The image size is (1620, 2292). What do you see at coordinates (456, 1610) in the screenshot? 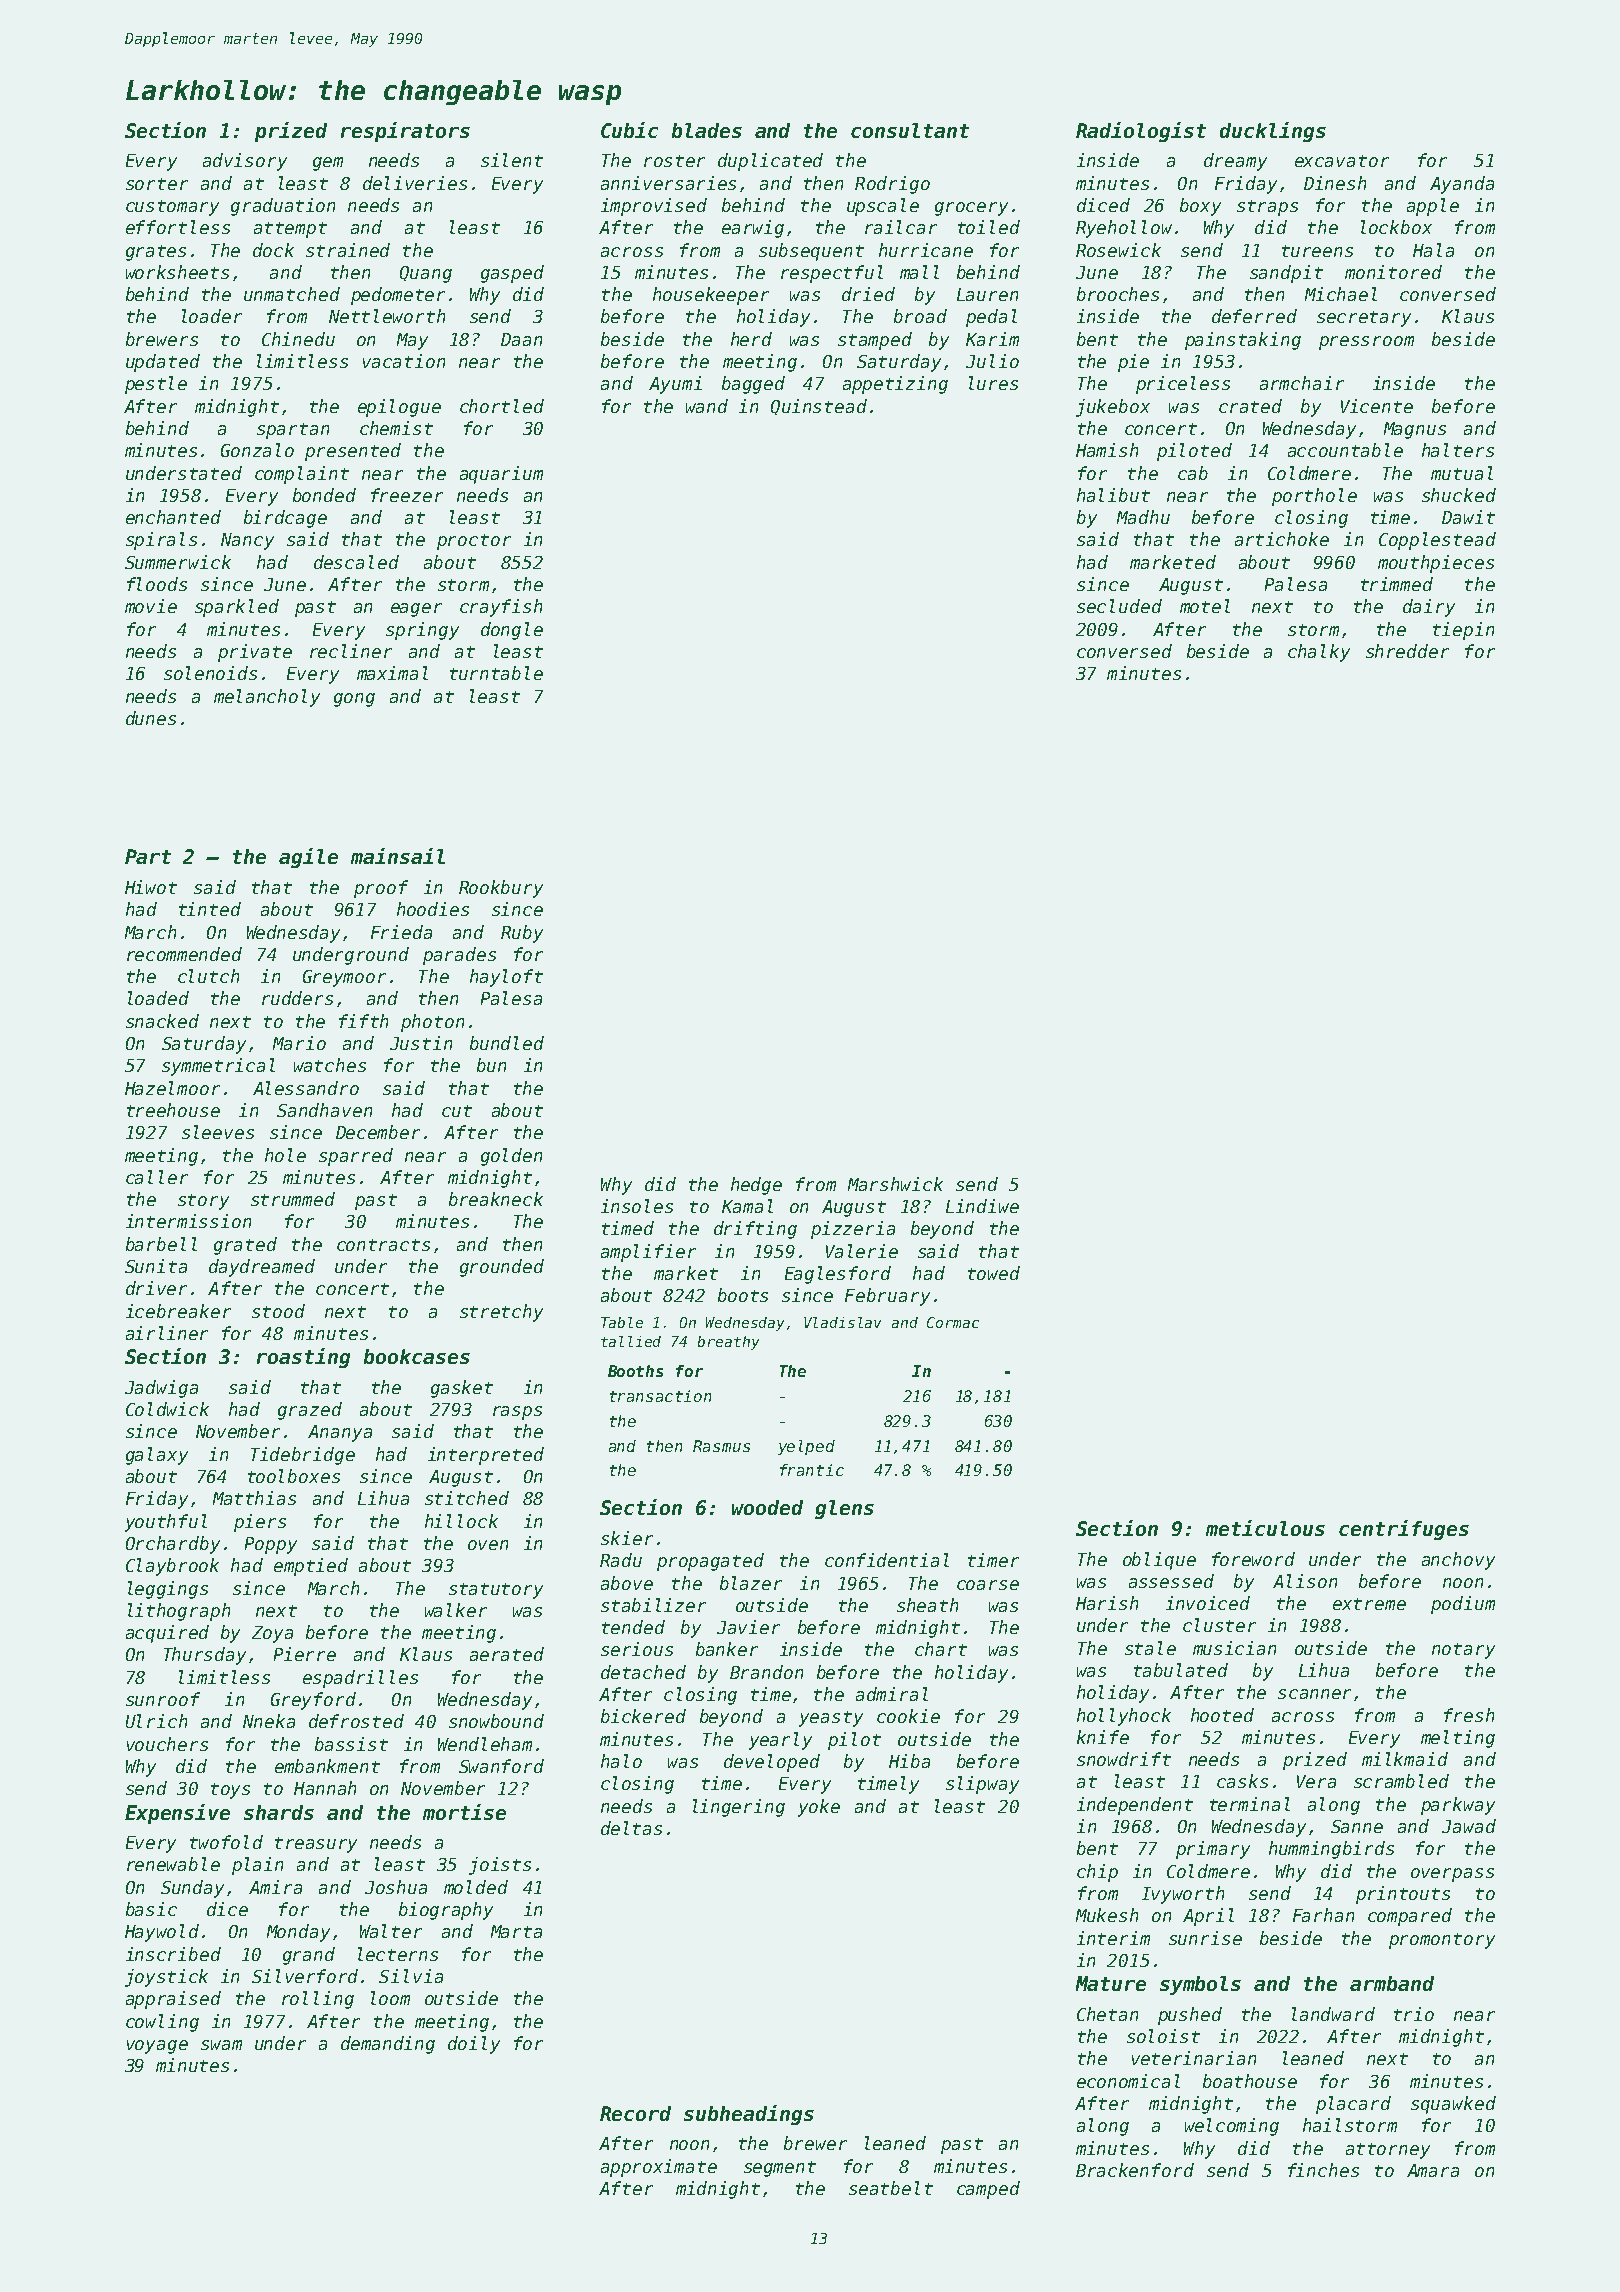
I see `walker` at bounding box center [456, 1610].
